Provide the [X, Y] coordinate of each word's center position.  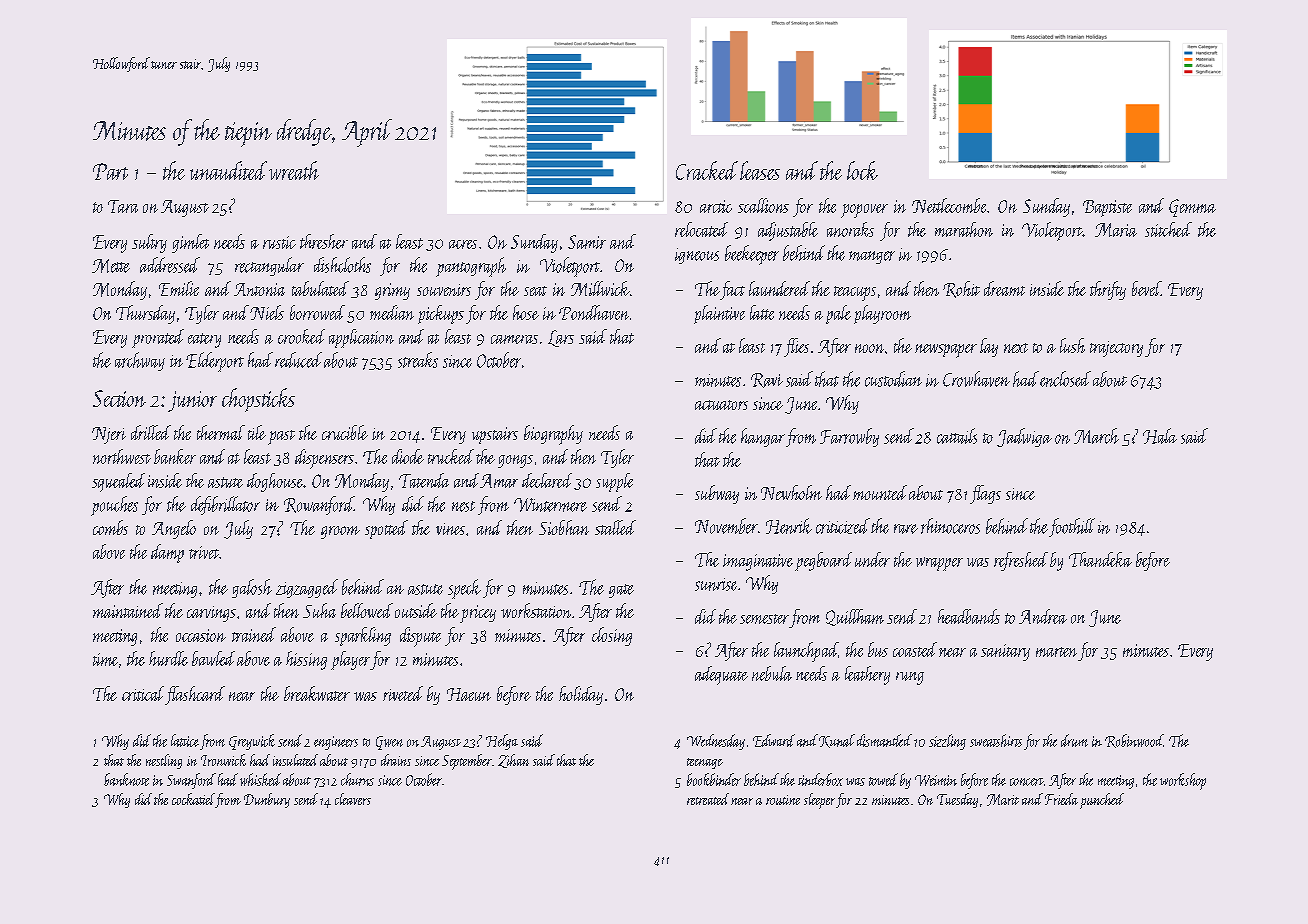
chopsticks [258, 400]
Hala [1160, 436]
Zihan [513, 761]
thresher [324, 241]
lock [862, 170]
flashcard [195, 695]
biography [553, 435]
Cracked [707, 170]
